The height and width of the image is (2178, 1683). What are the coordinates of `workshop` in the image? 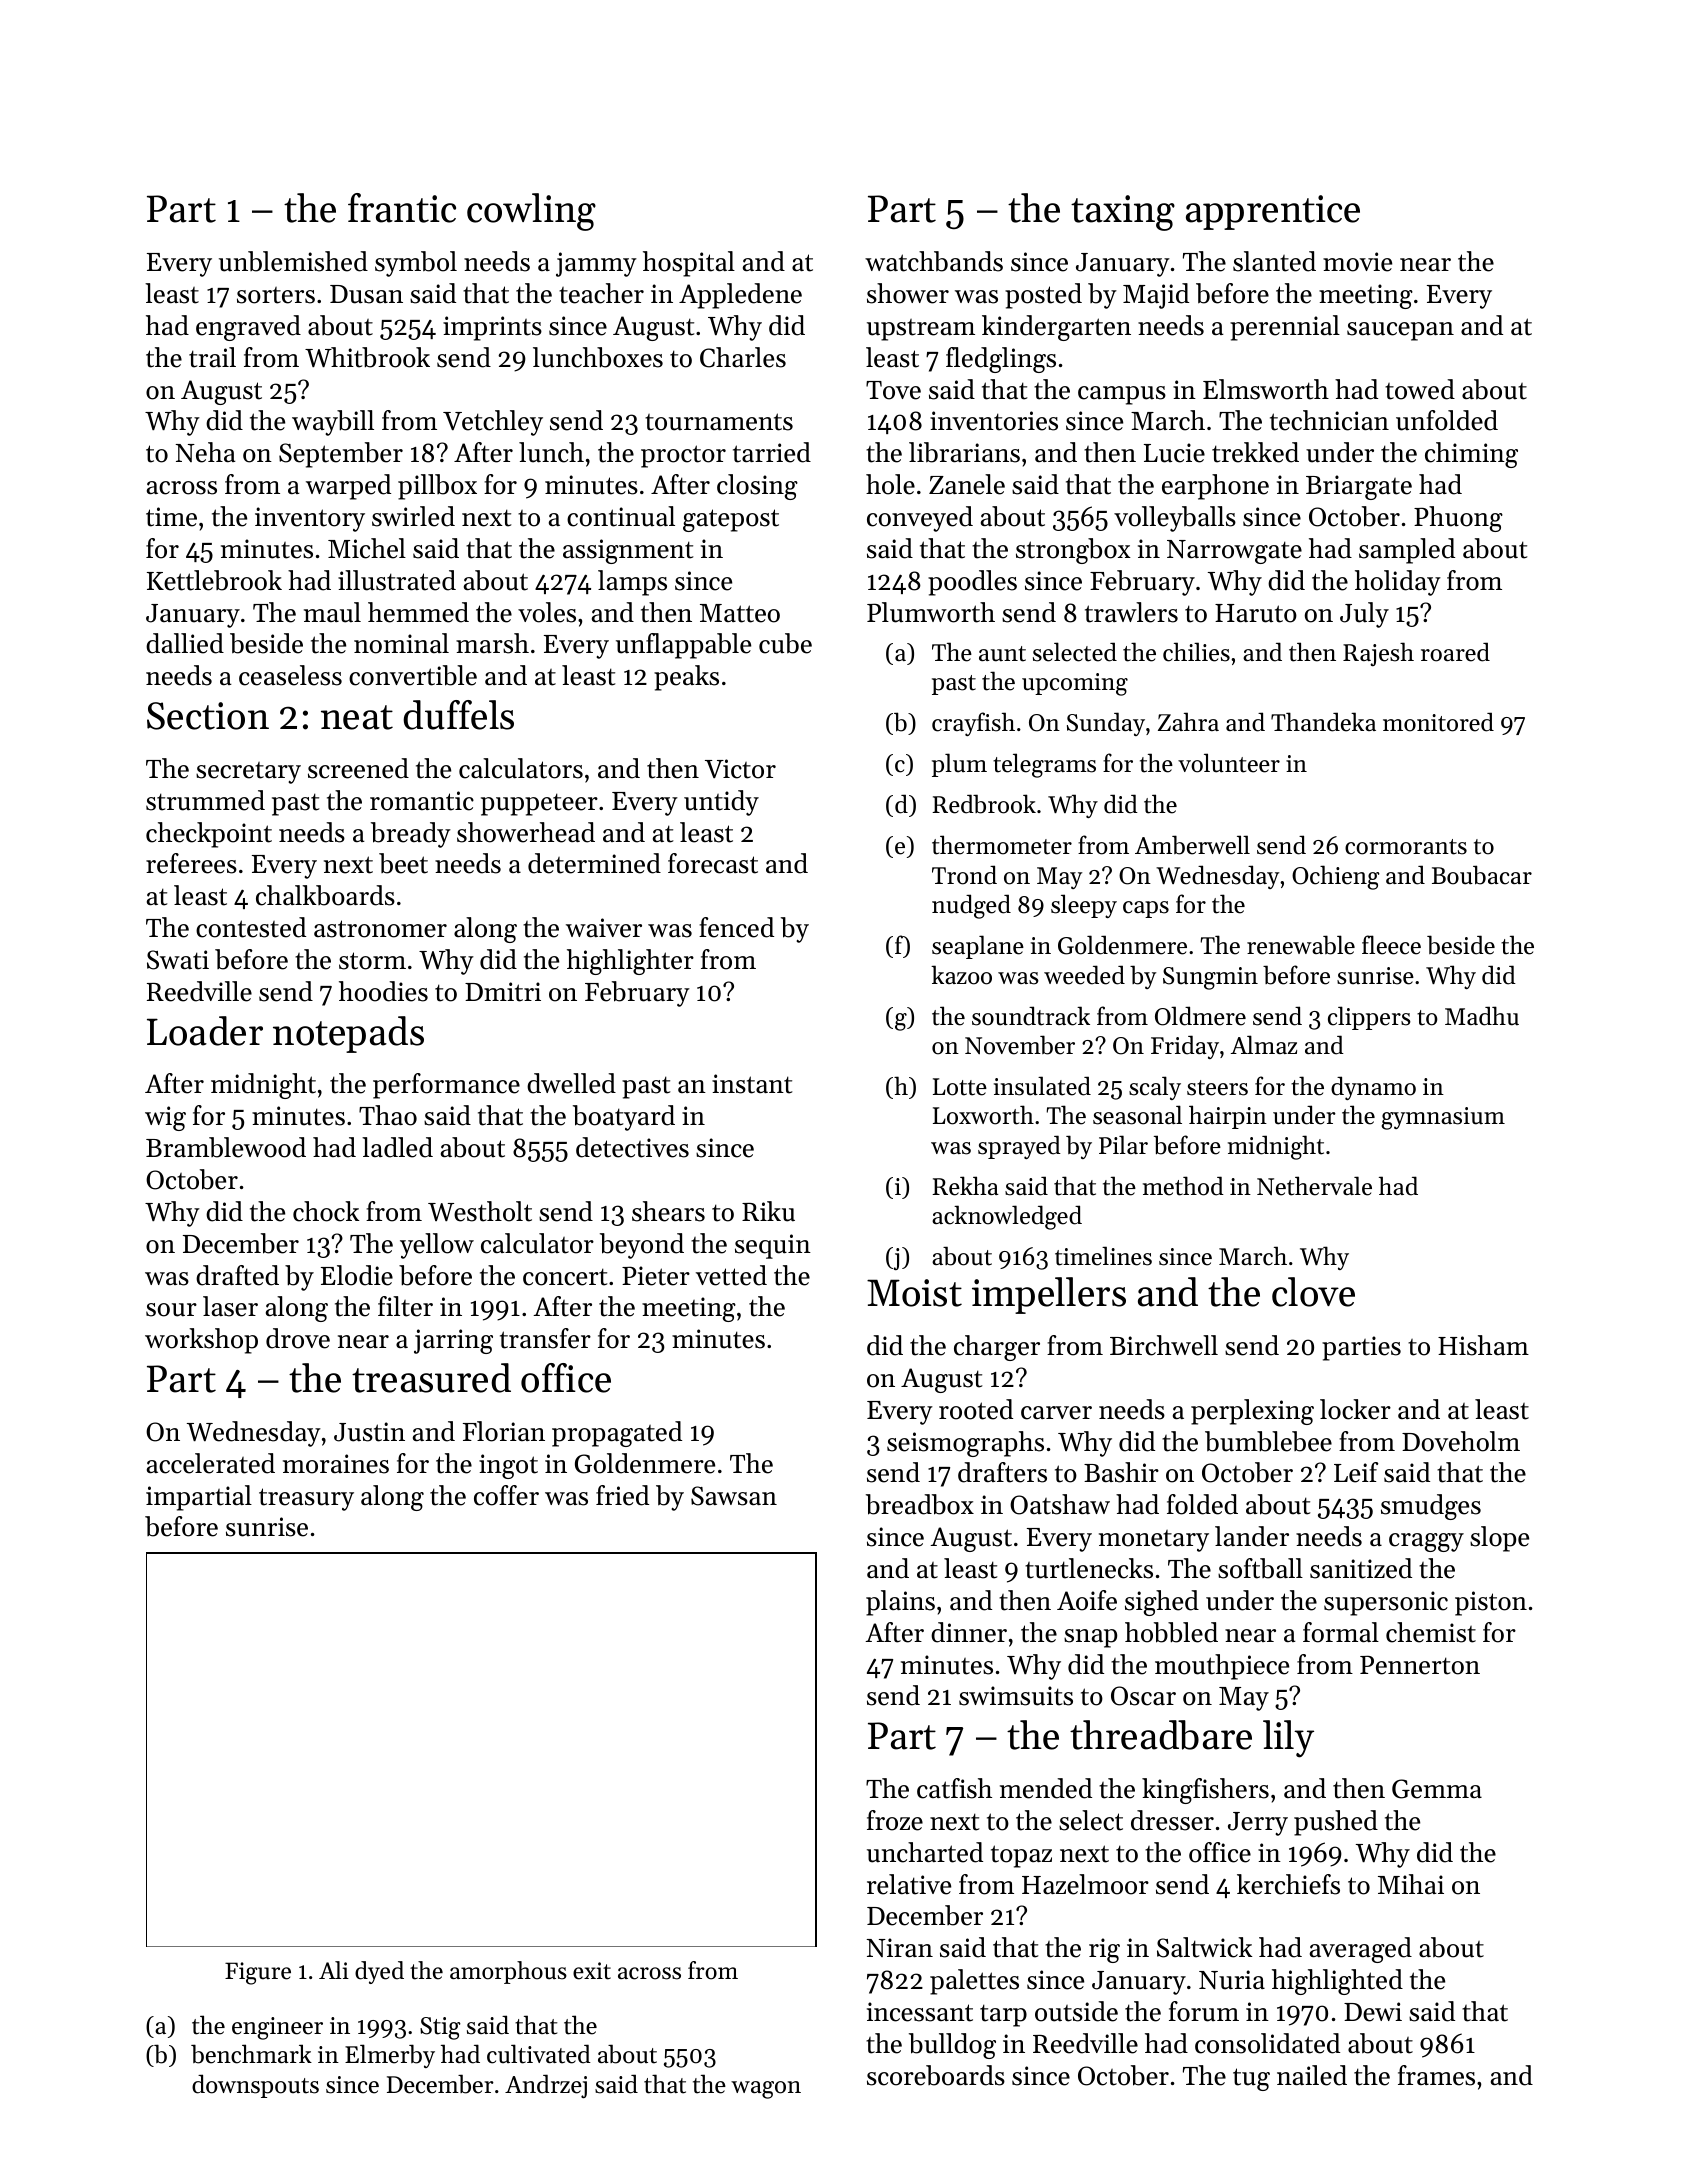 It's located at (201, 1341).
